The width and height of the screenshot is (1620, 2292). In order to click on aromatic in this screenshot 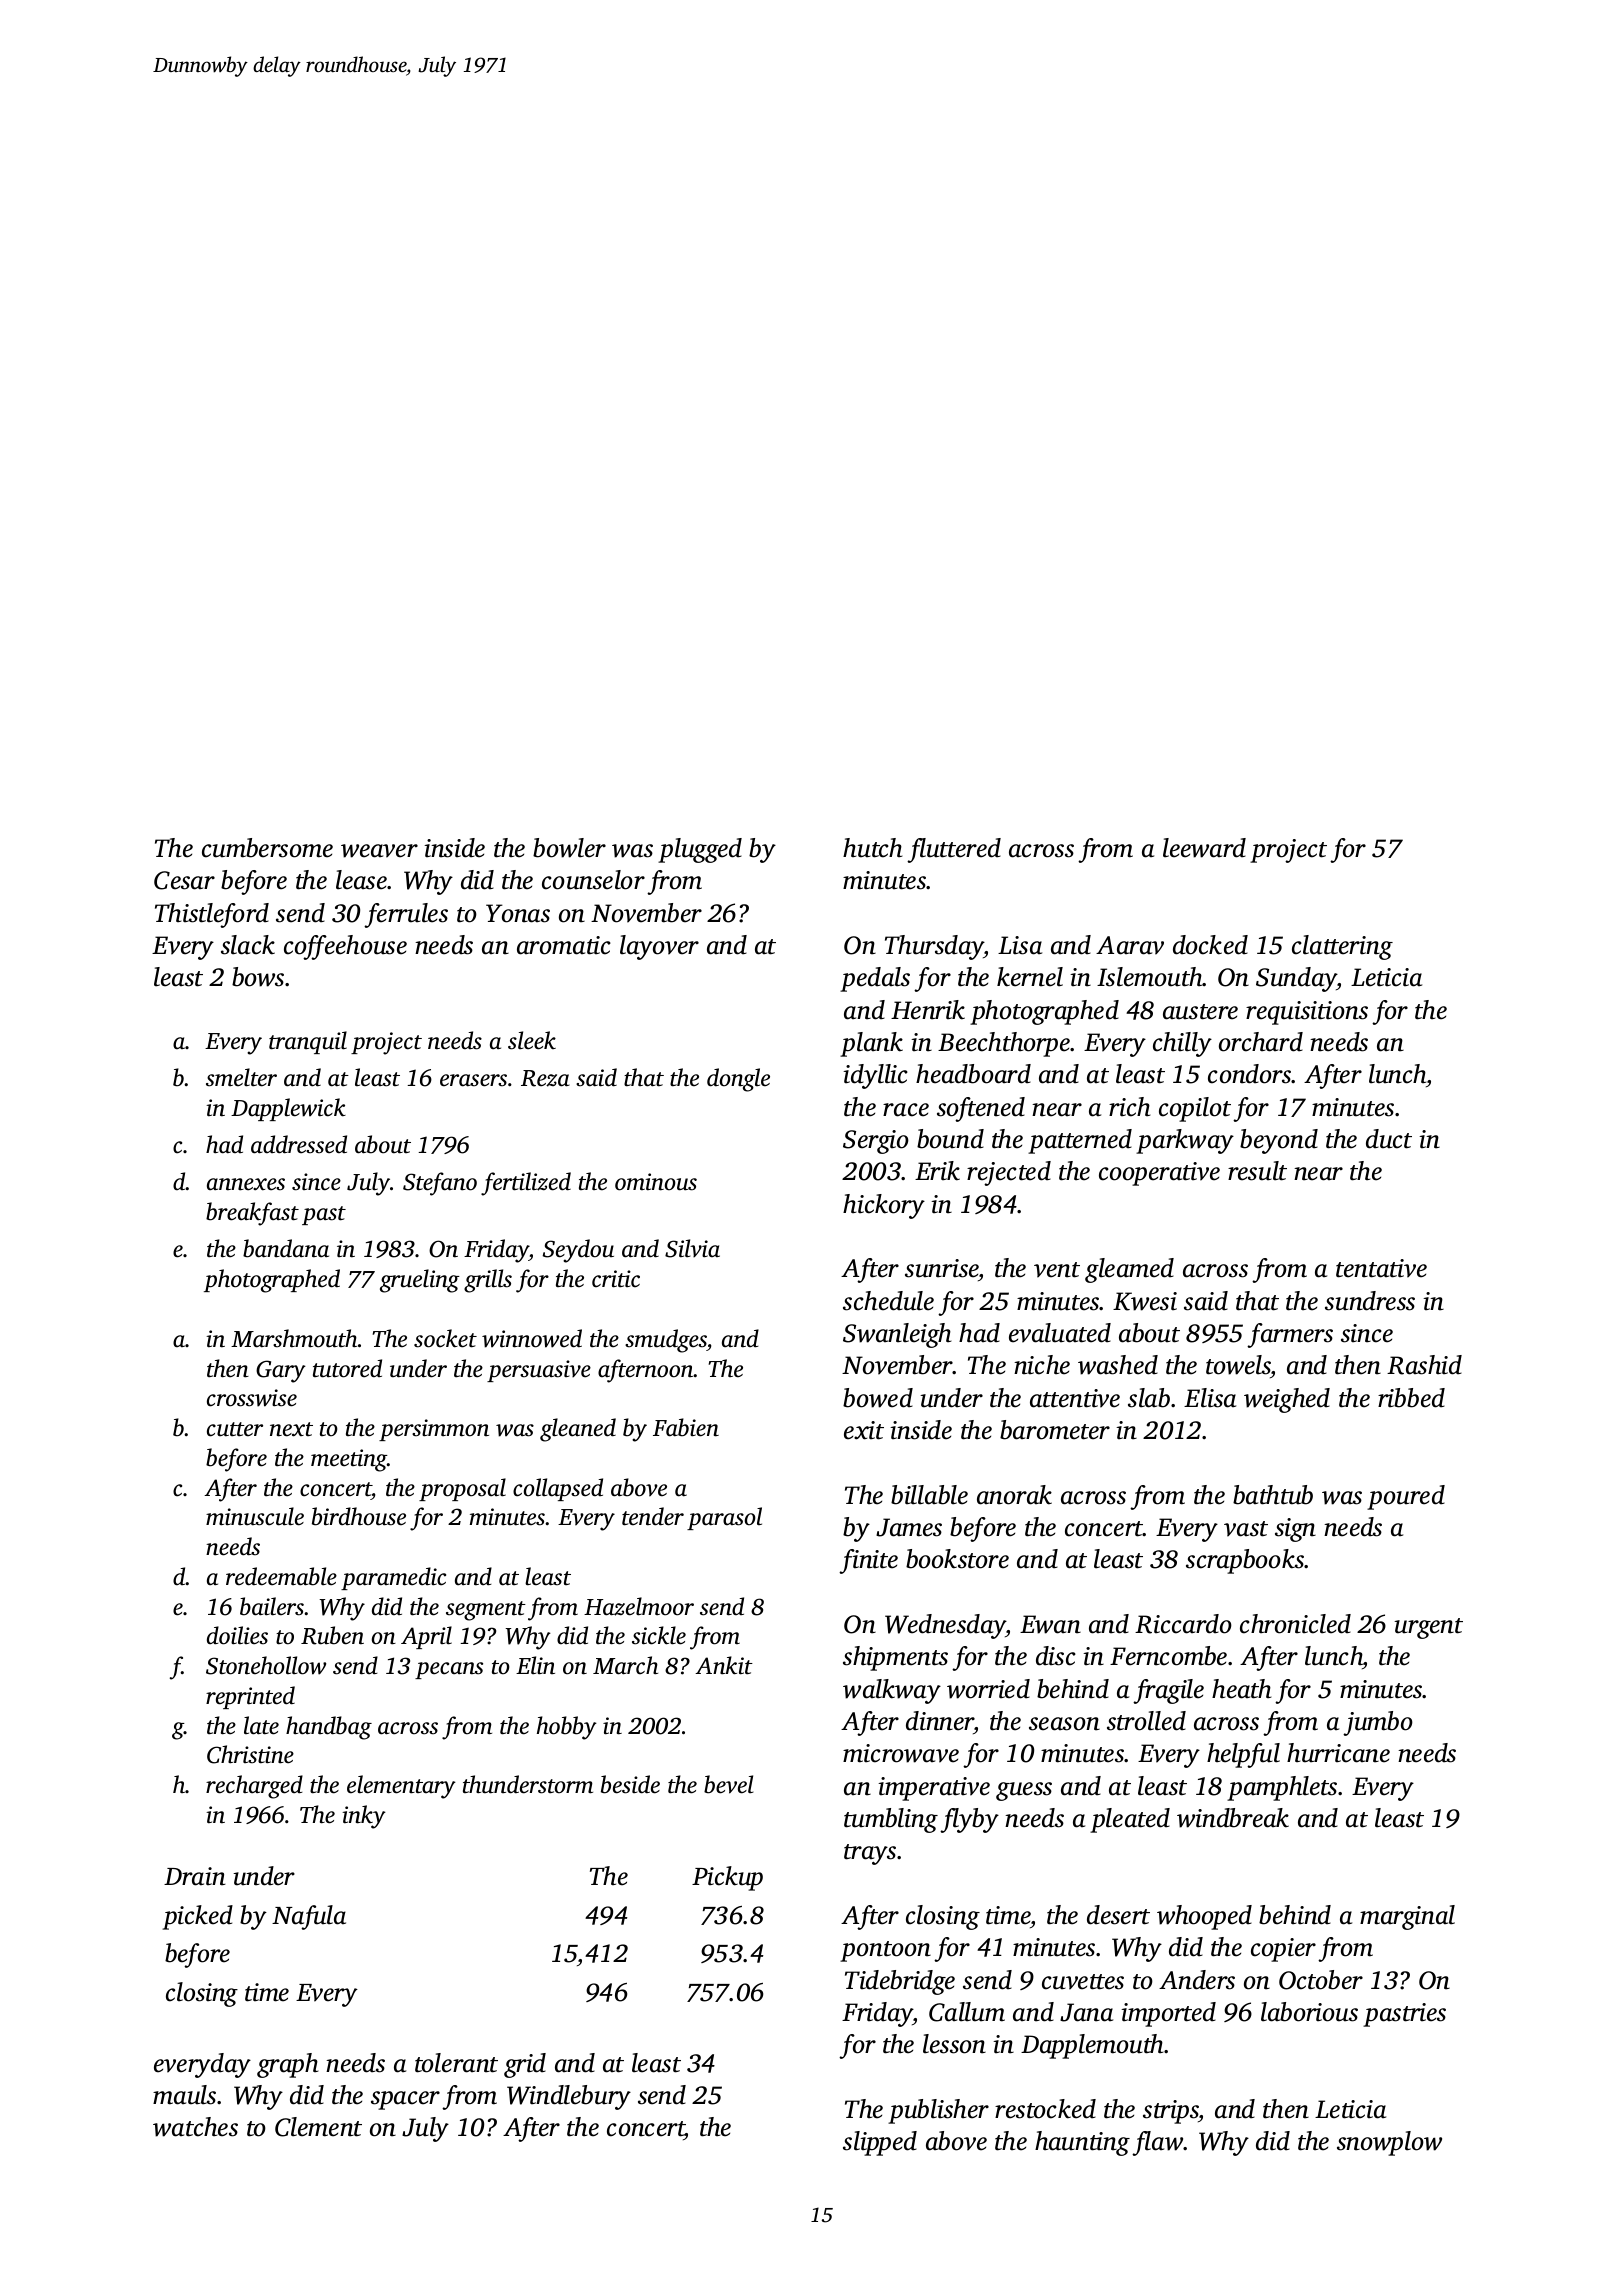, I will do `click(564, 945)`.
